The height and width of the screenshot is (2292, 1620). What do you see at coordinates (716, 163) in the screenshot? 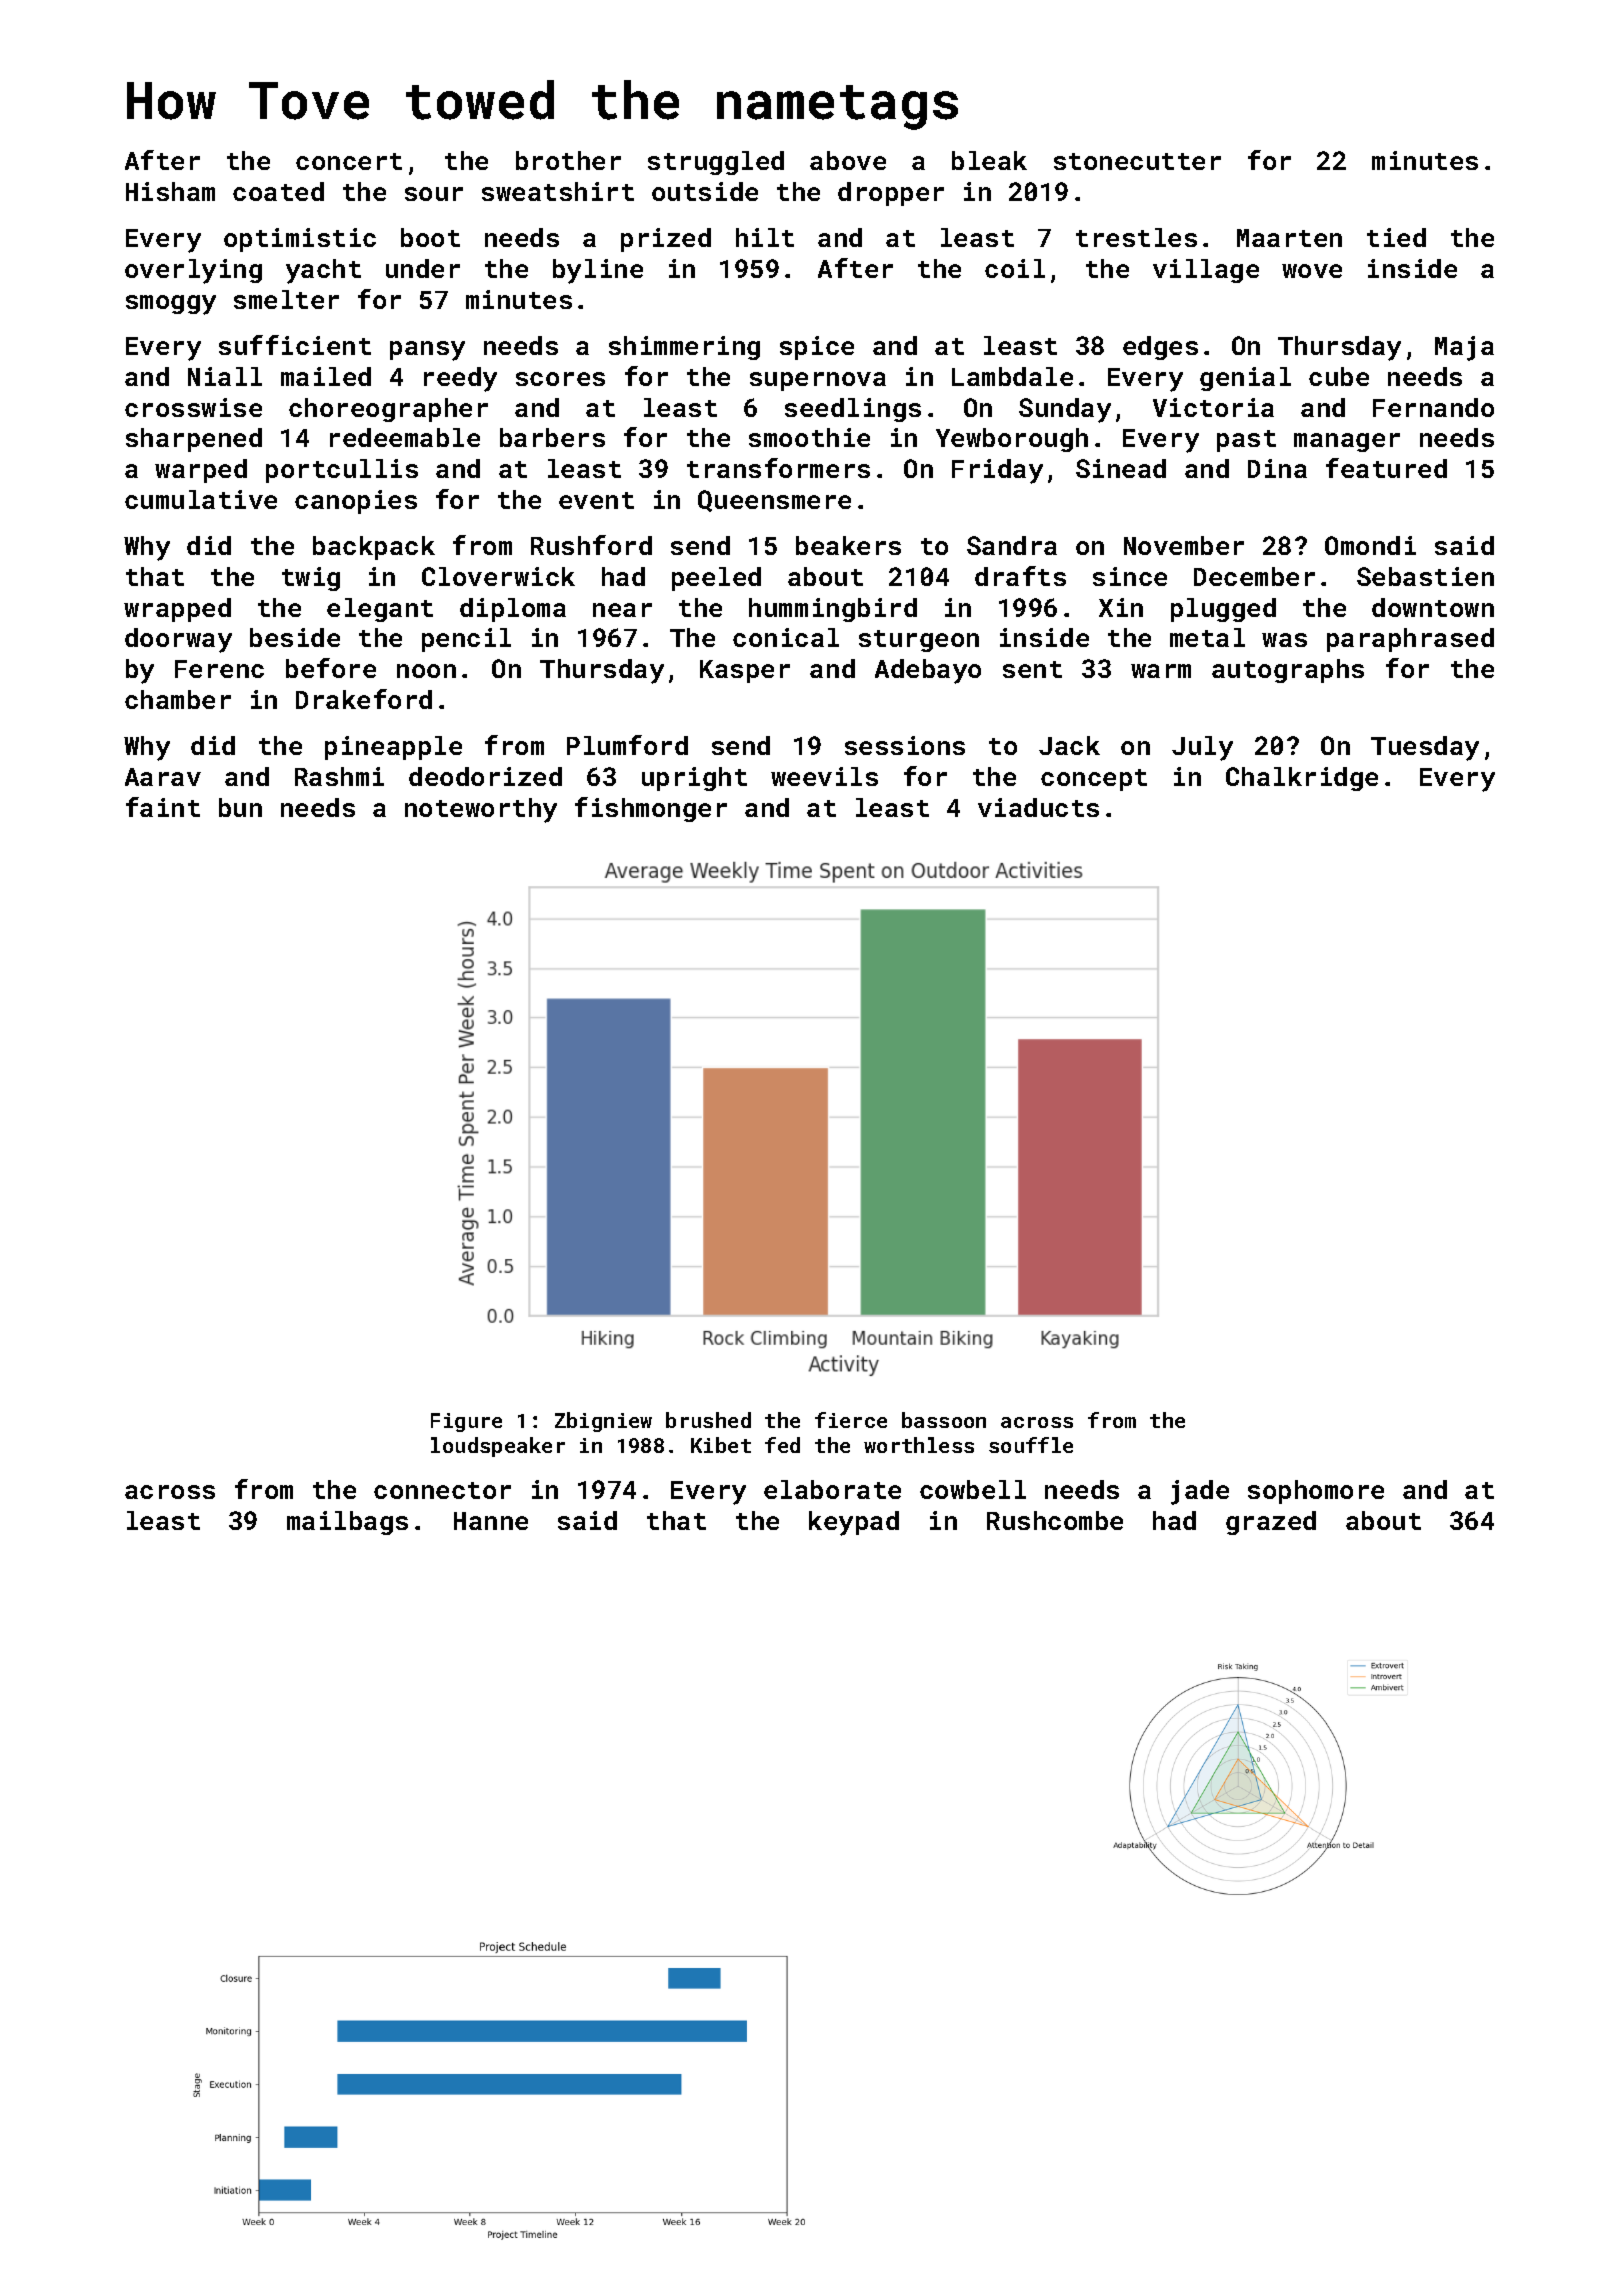
I see `struggled` at bounding box center [716, 163].
